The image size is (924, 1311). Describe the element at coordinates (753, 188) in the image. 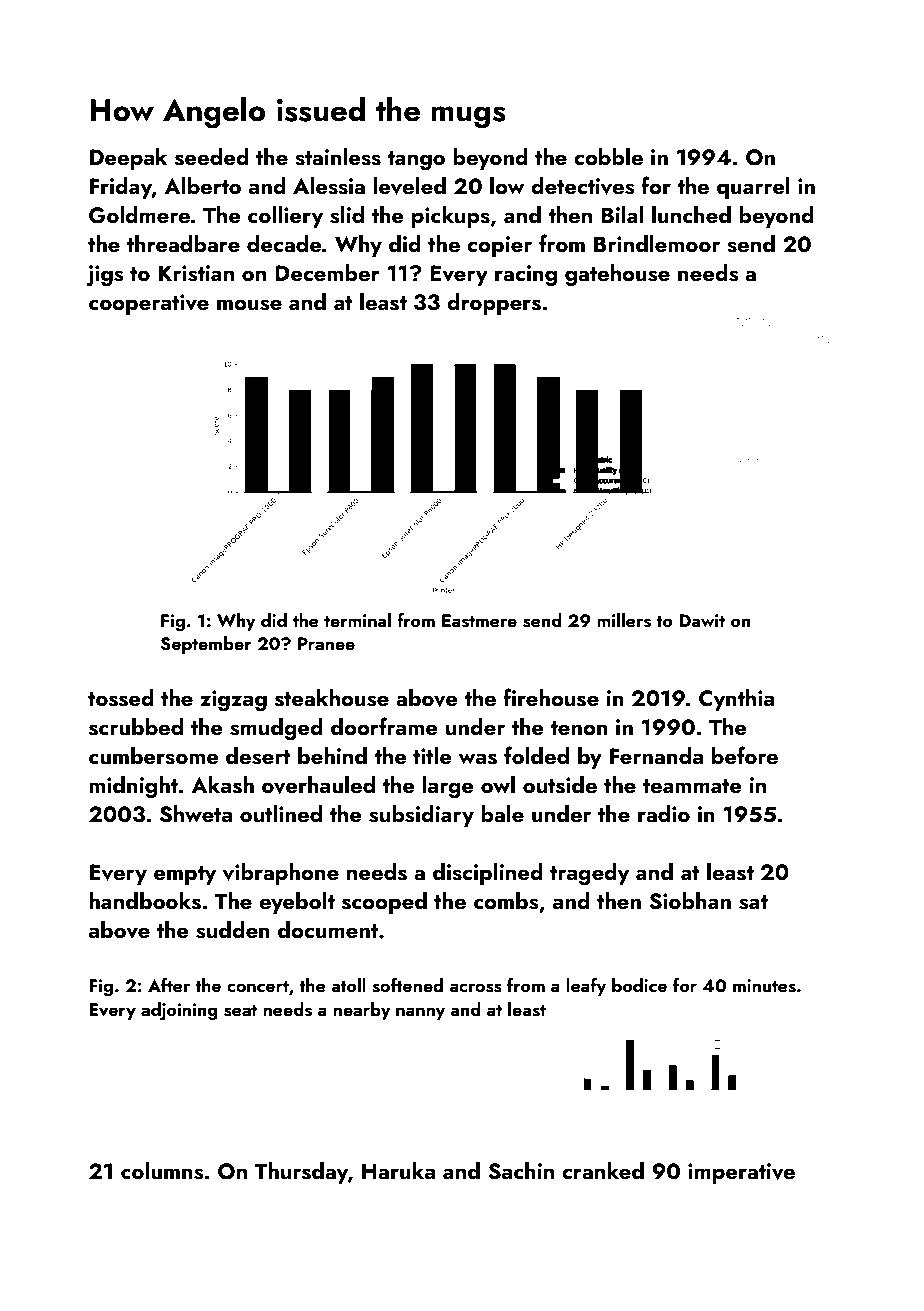

I see `quarrel` at that location.
